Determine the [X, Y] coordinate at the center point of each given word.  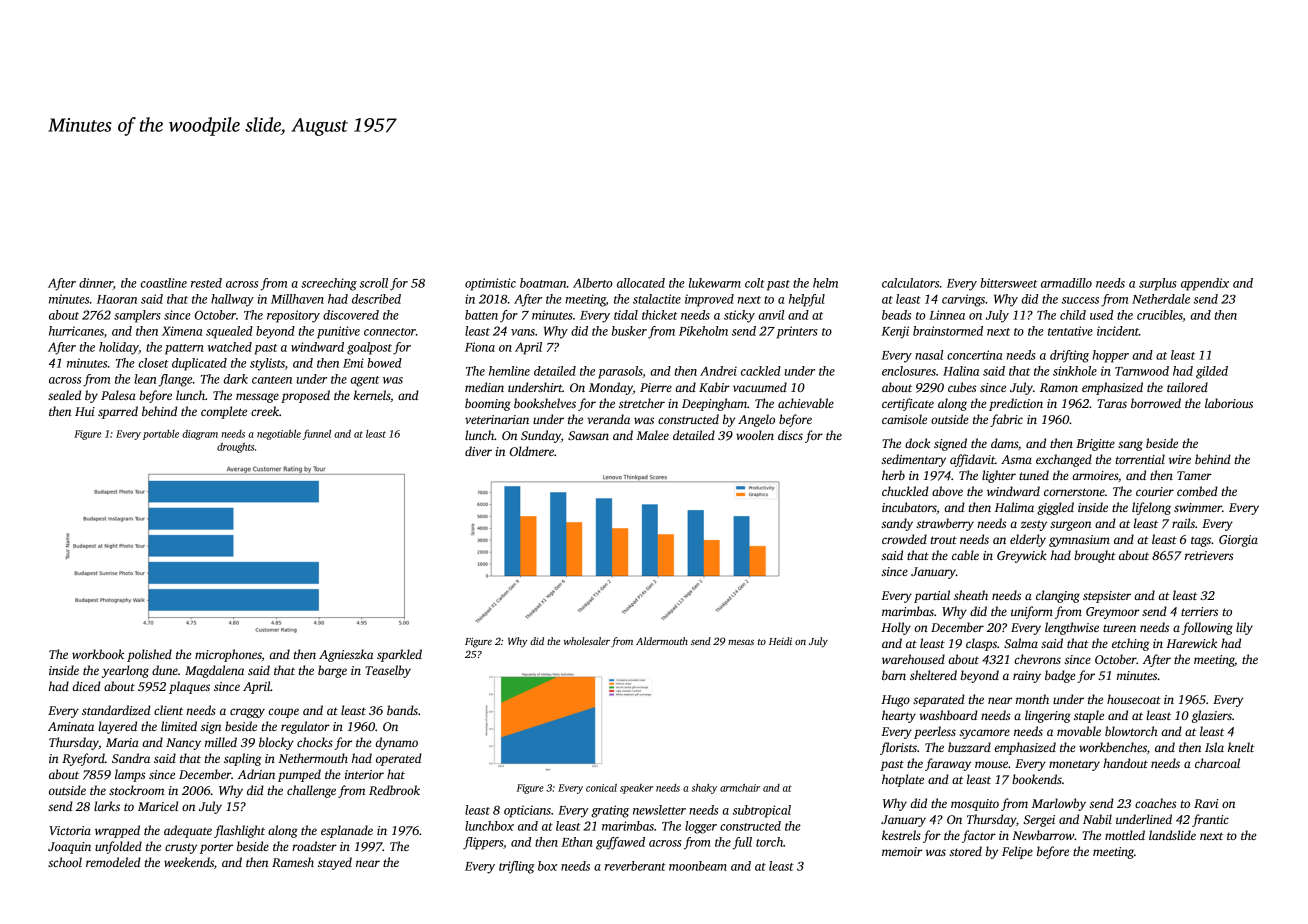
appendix [1205, 284]
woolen [755, 435]
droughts [235, 448]
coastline [163, 283]
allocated [641, 283]
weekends [189, 862]
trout [944, 540]
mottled [1125, 835]
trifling [517, 867]
